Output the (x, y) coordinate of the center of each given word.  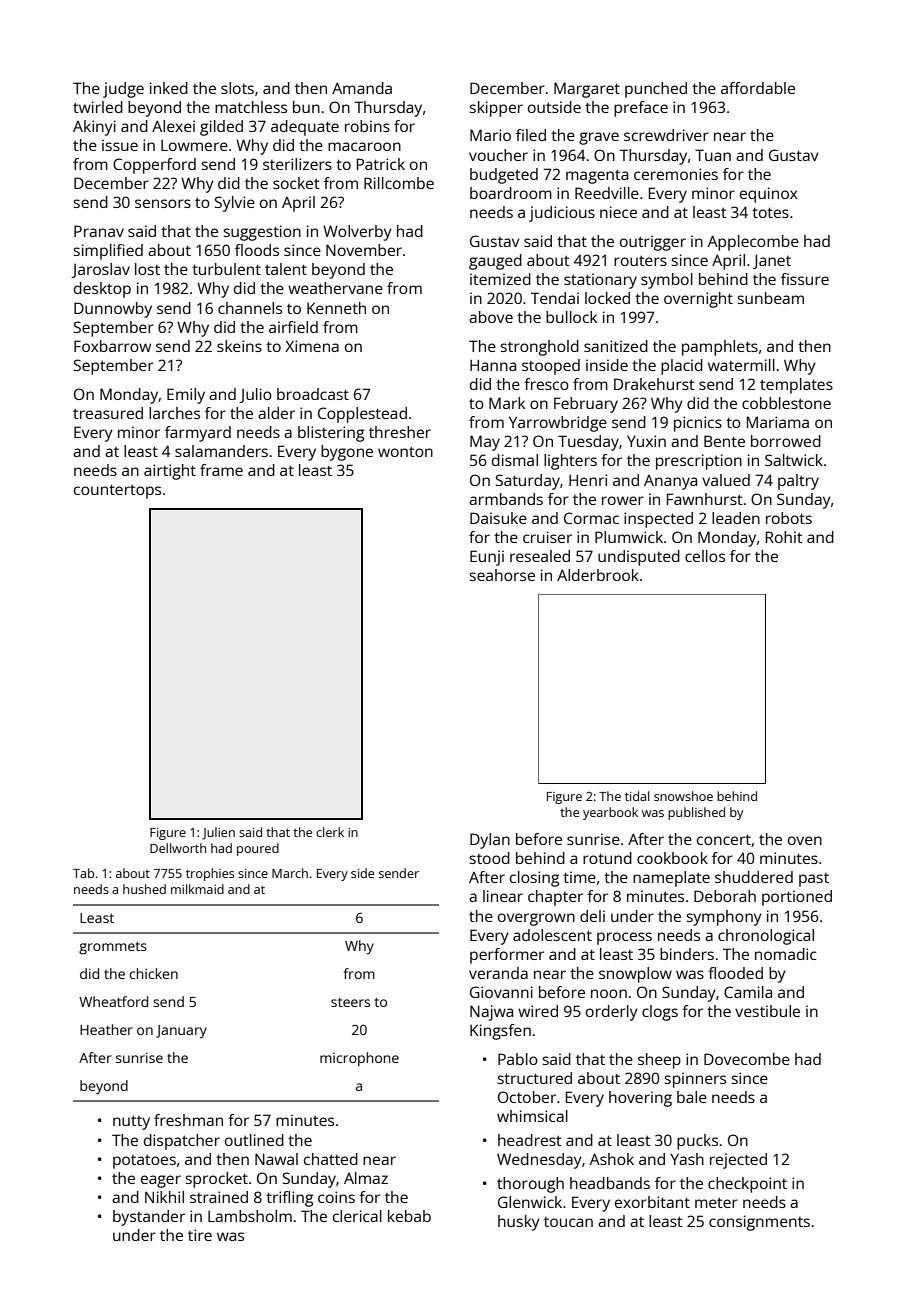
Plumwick (629, 537)
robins (367, 126)
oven (805, 840)
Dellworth (178, 848)
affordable (758, 88)
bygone (347, 453)
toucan (568, 1222)
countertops (117, 491)
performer (507, 956)
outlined (254, 1140)
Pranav (99, 231)
